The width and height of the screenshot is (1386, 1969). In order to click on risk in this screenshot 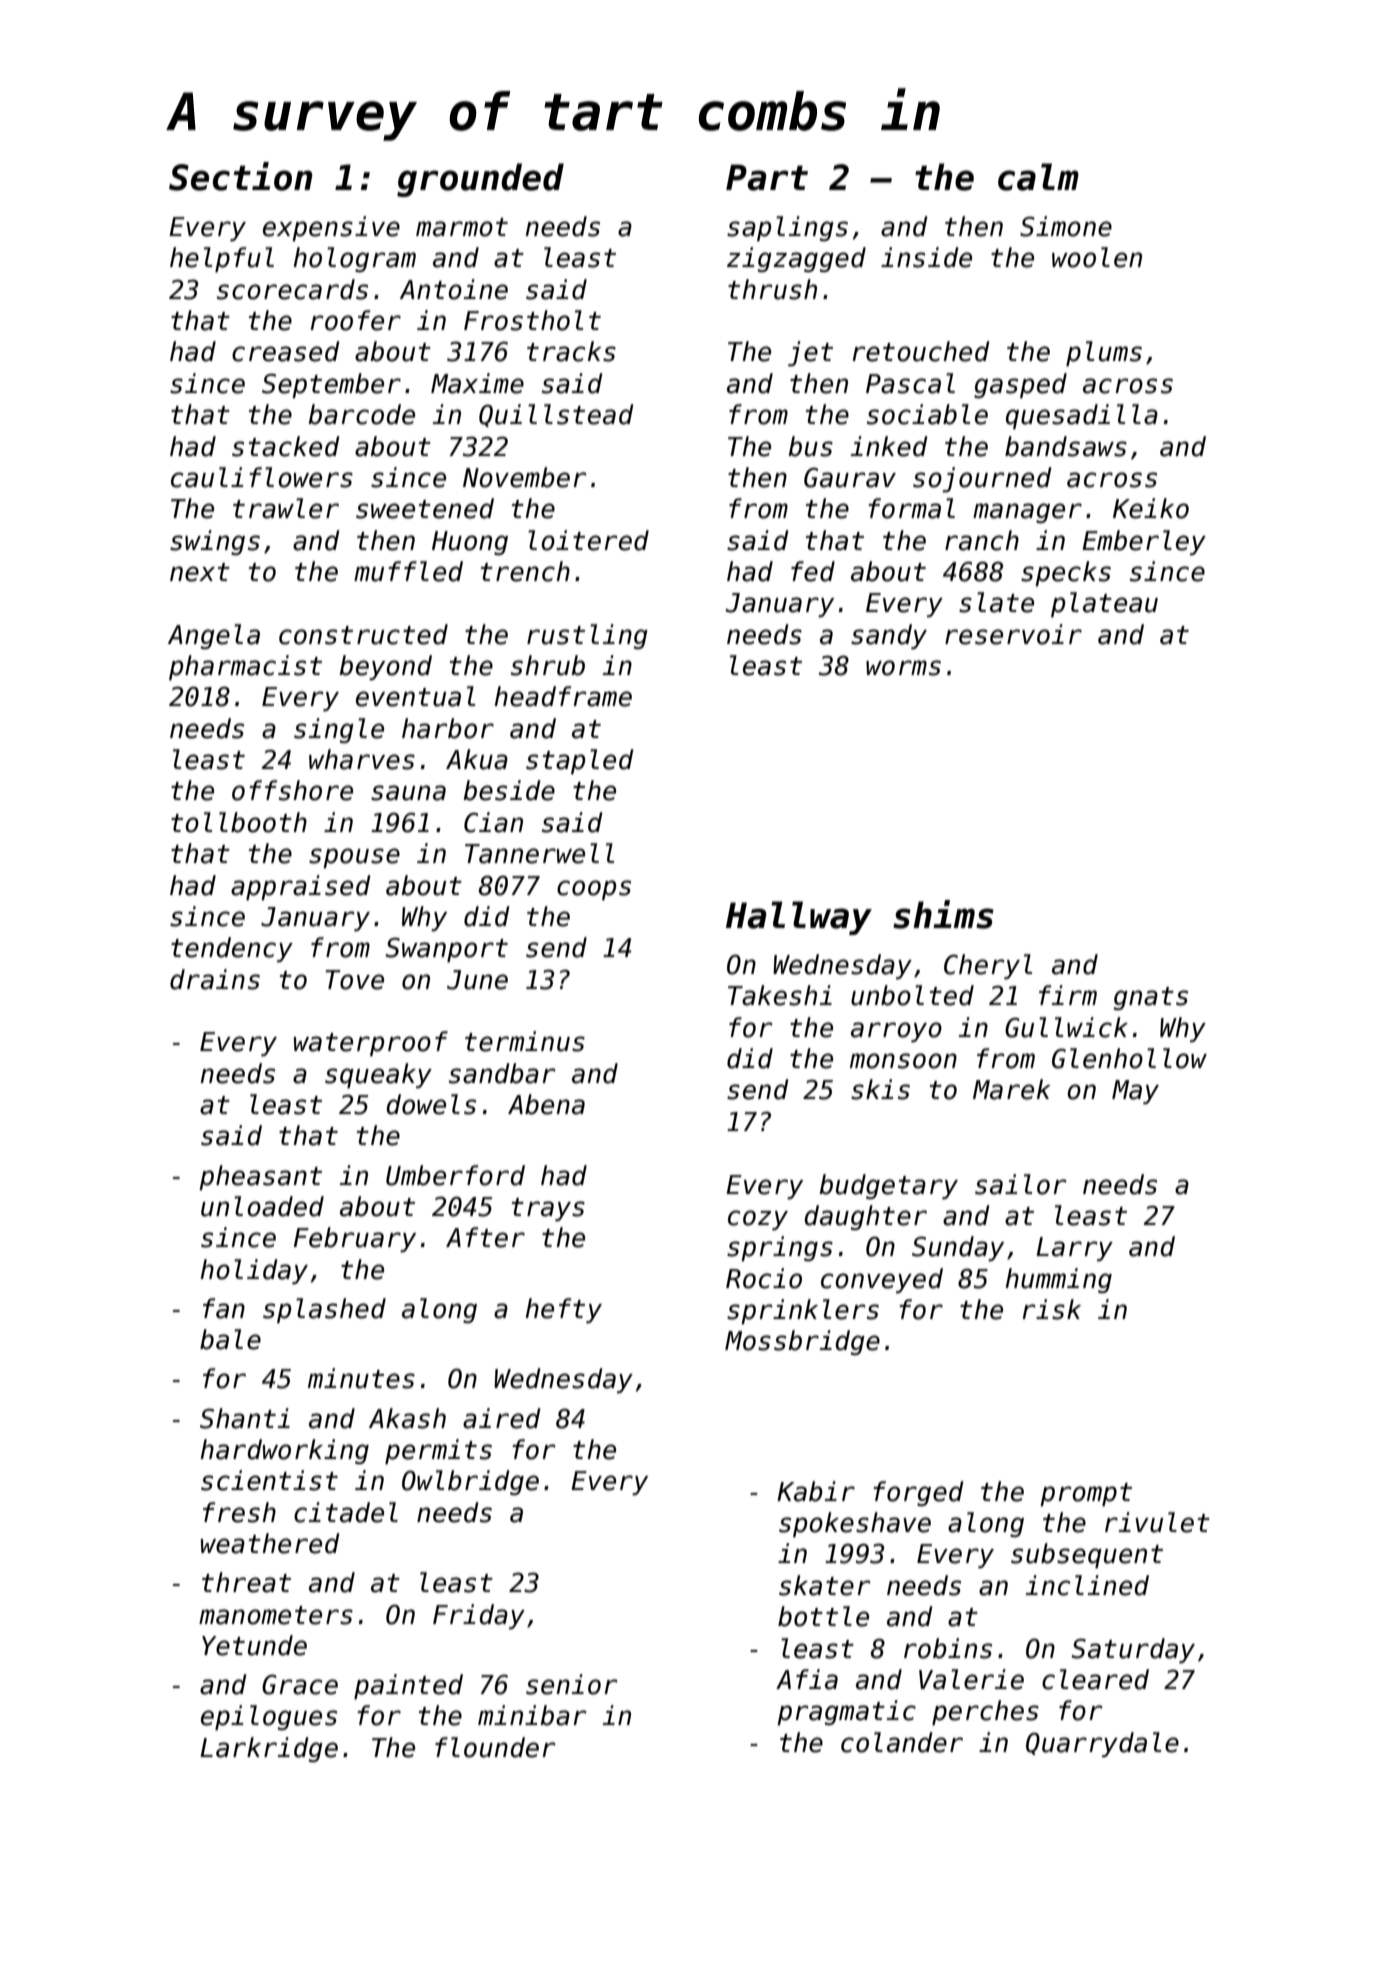, I will do `click(1051, 1309)`.
